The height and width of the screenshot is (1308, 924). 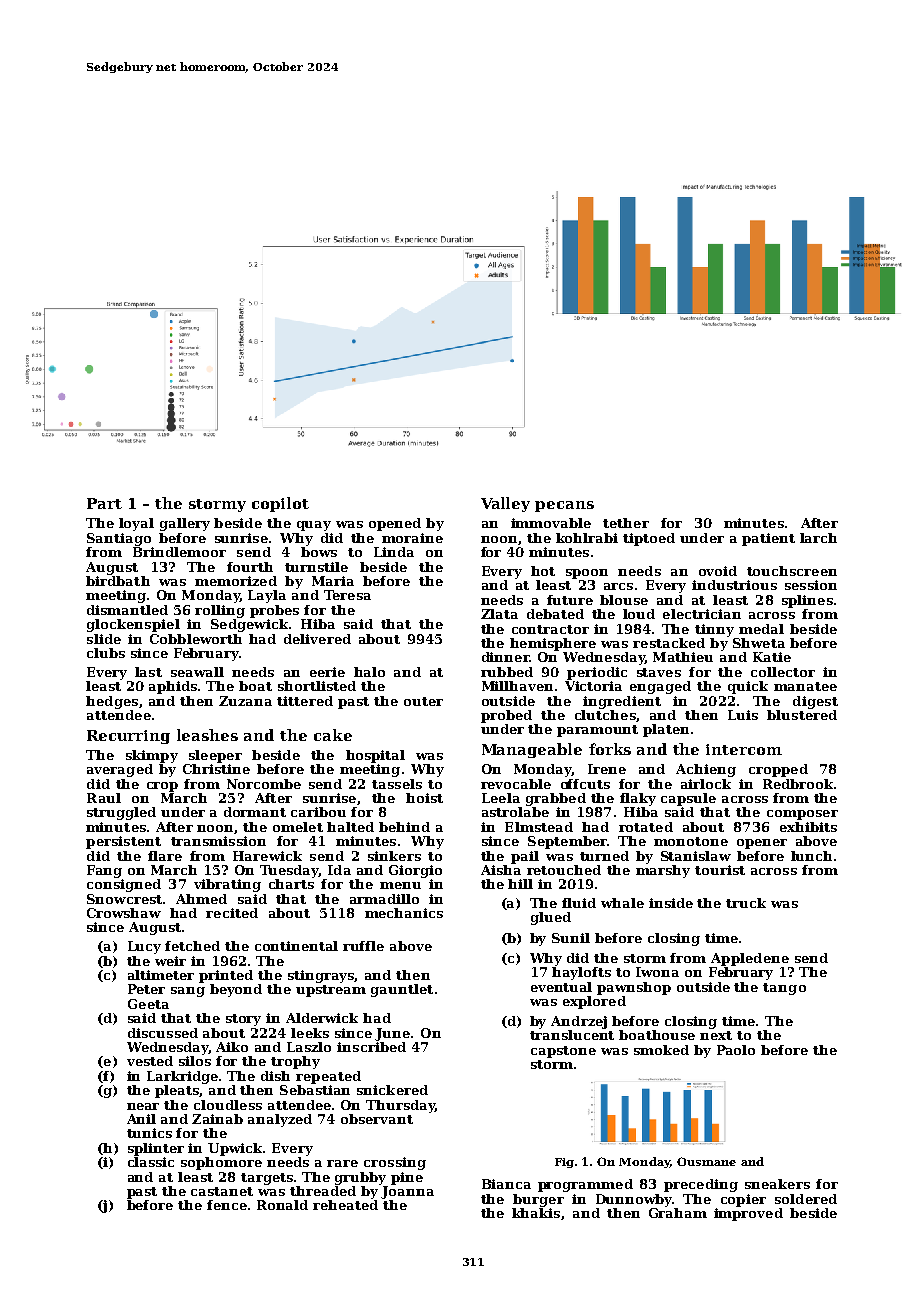 I want to click on outer, so click(x=423, y=701).
